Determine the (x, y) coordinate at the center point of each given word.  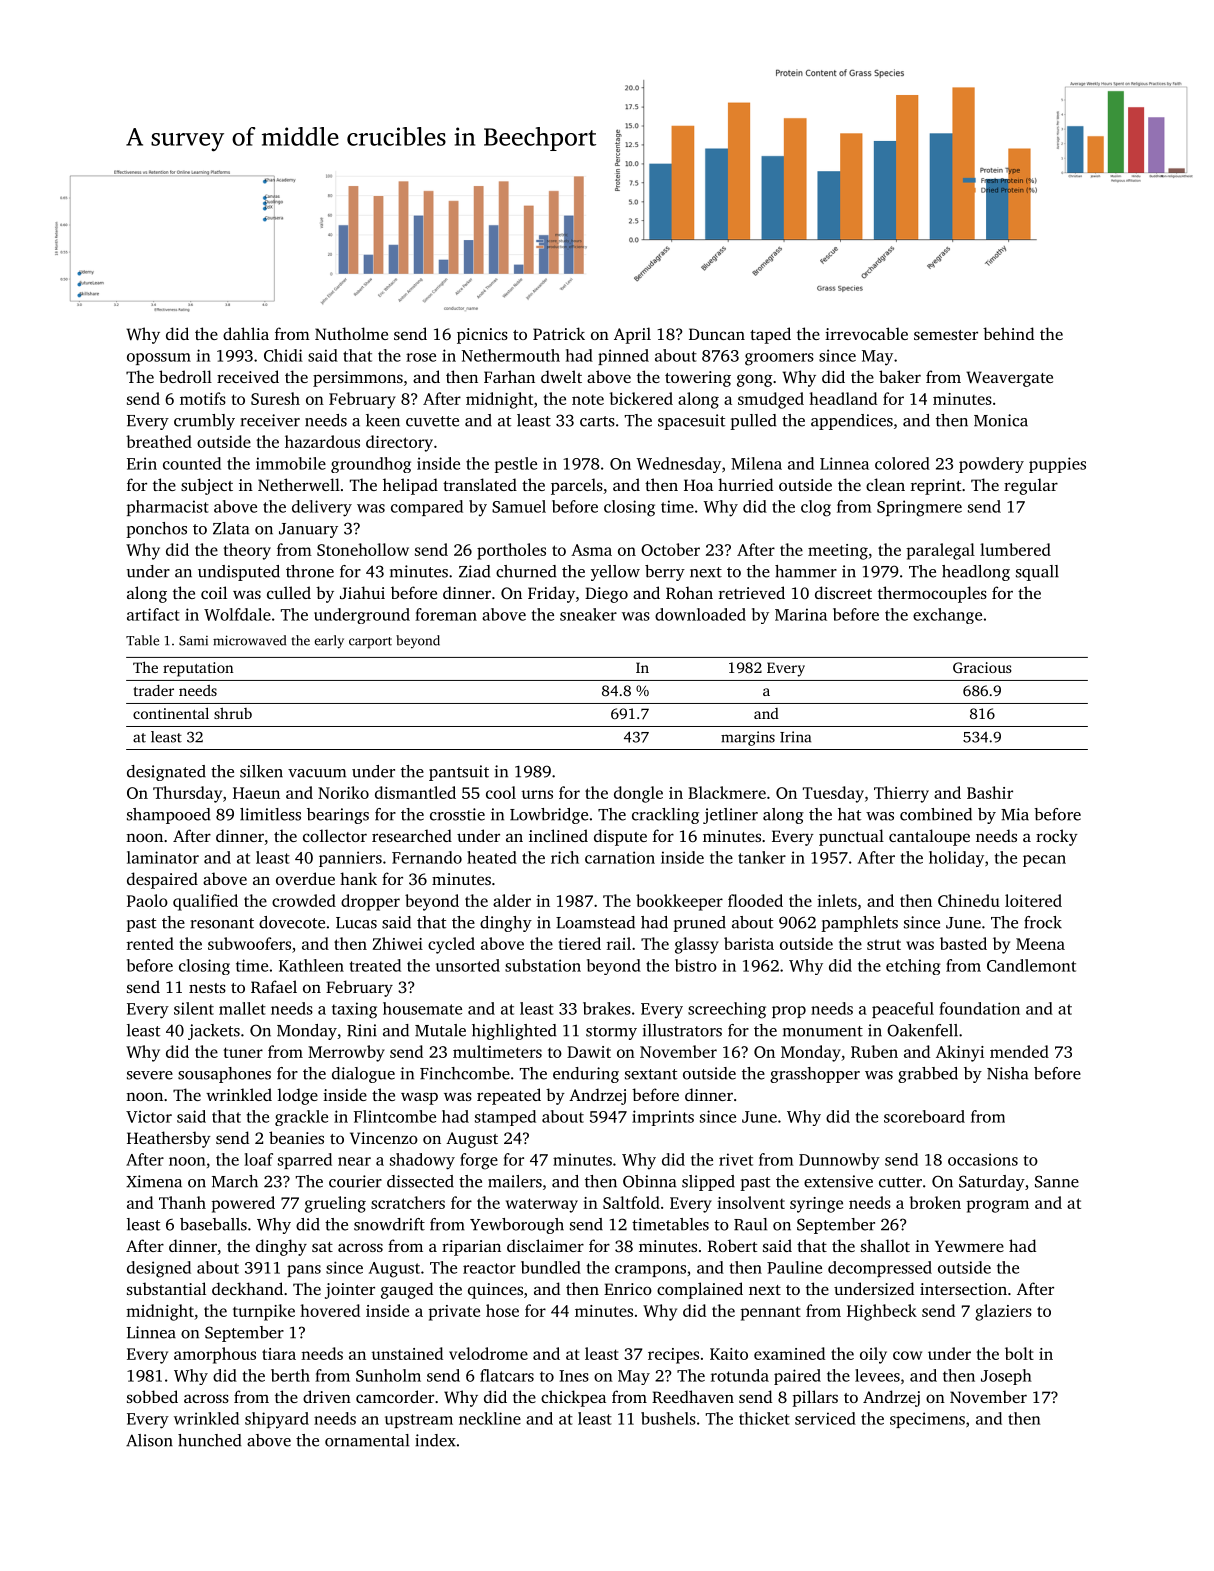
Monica (1001, 420)
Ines (574, 1376)
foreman (446, 614)
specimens (927, 1420)
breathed (159, 441)
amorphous (215, 1355)
